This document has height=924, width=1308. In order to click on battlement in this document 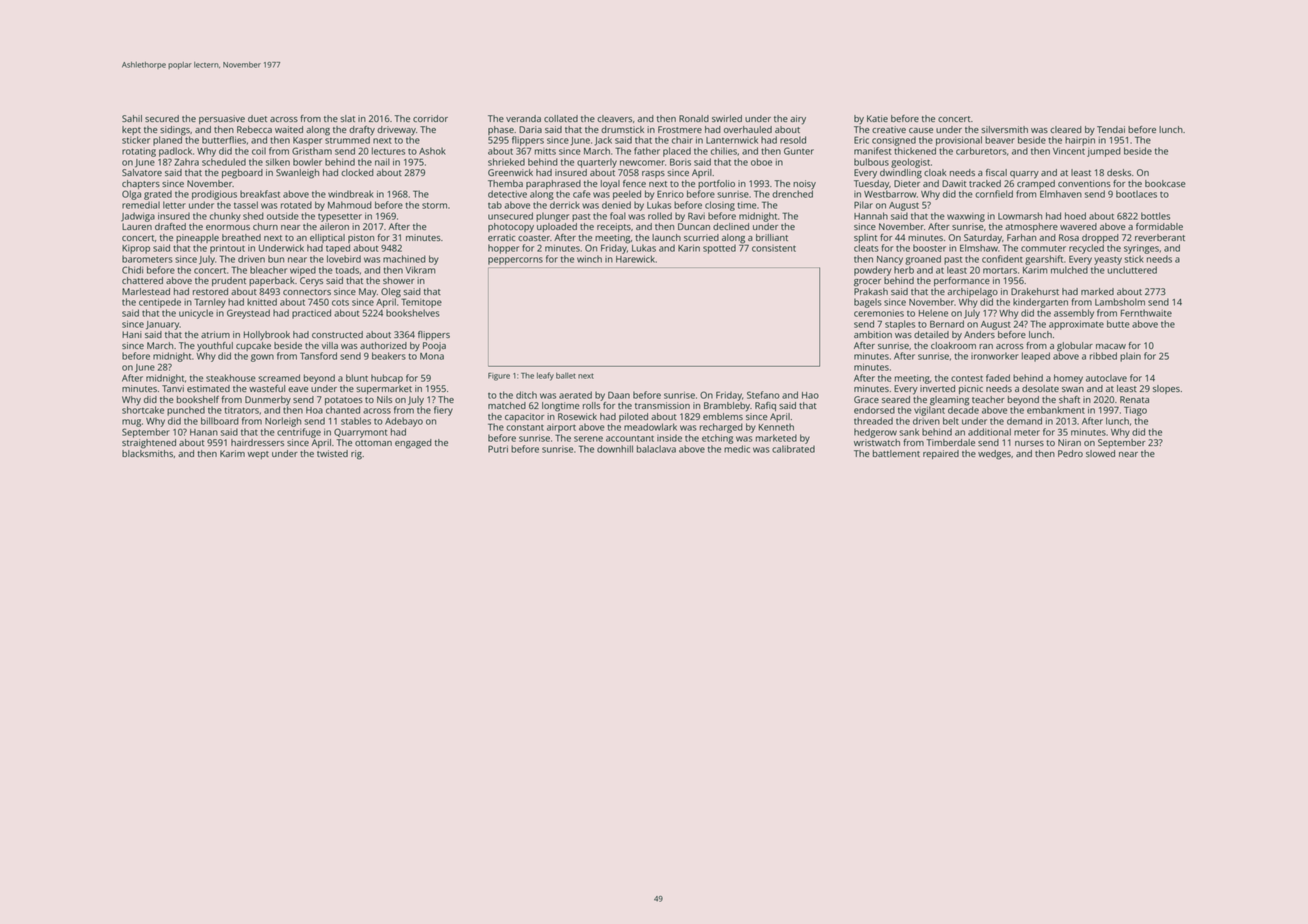, I will do `click(896, 453)`.
